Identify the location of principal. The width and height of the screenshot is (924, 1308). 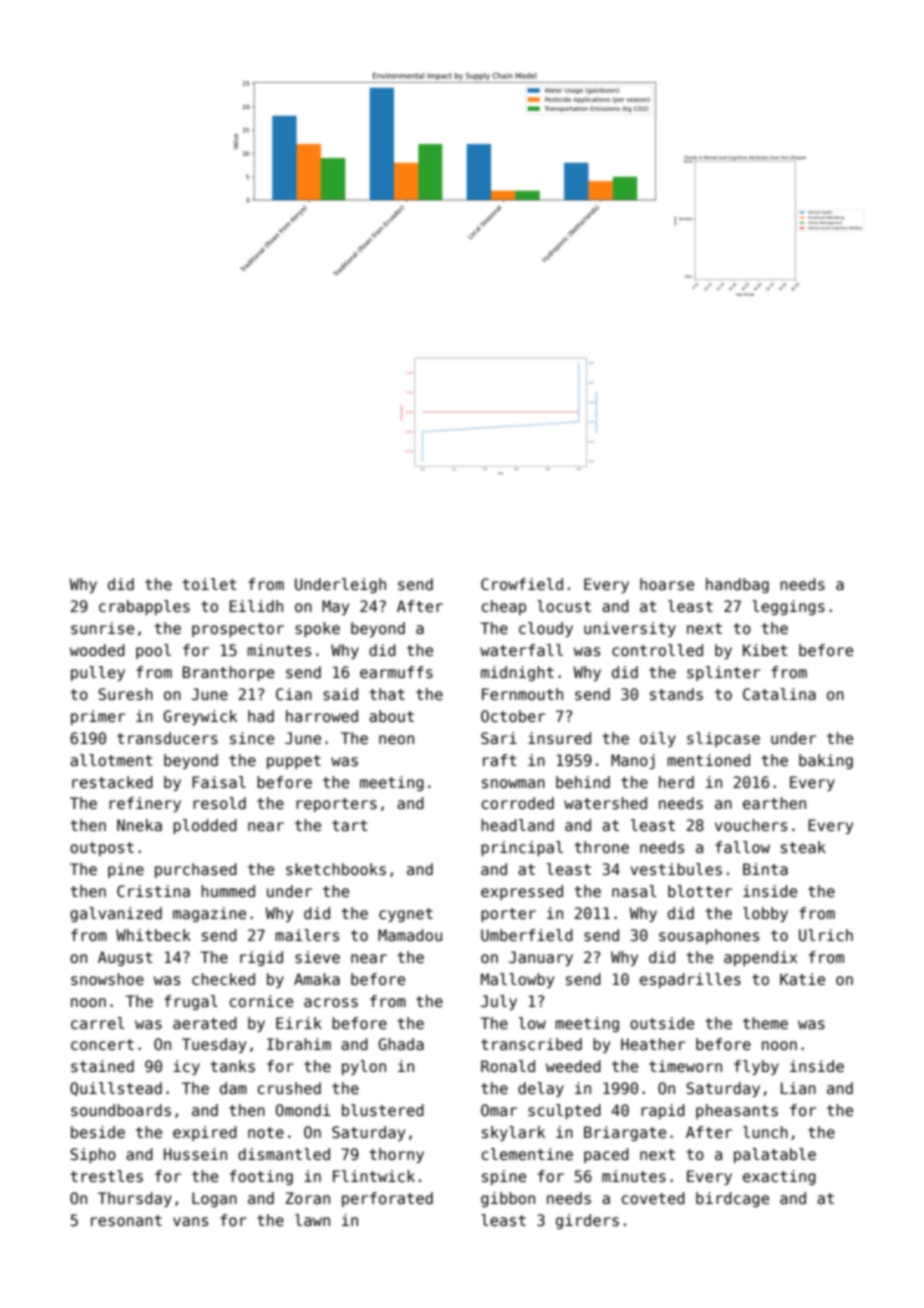
(522, 848).
